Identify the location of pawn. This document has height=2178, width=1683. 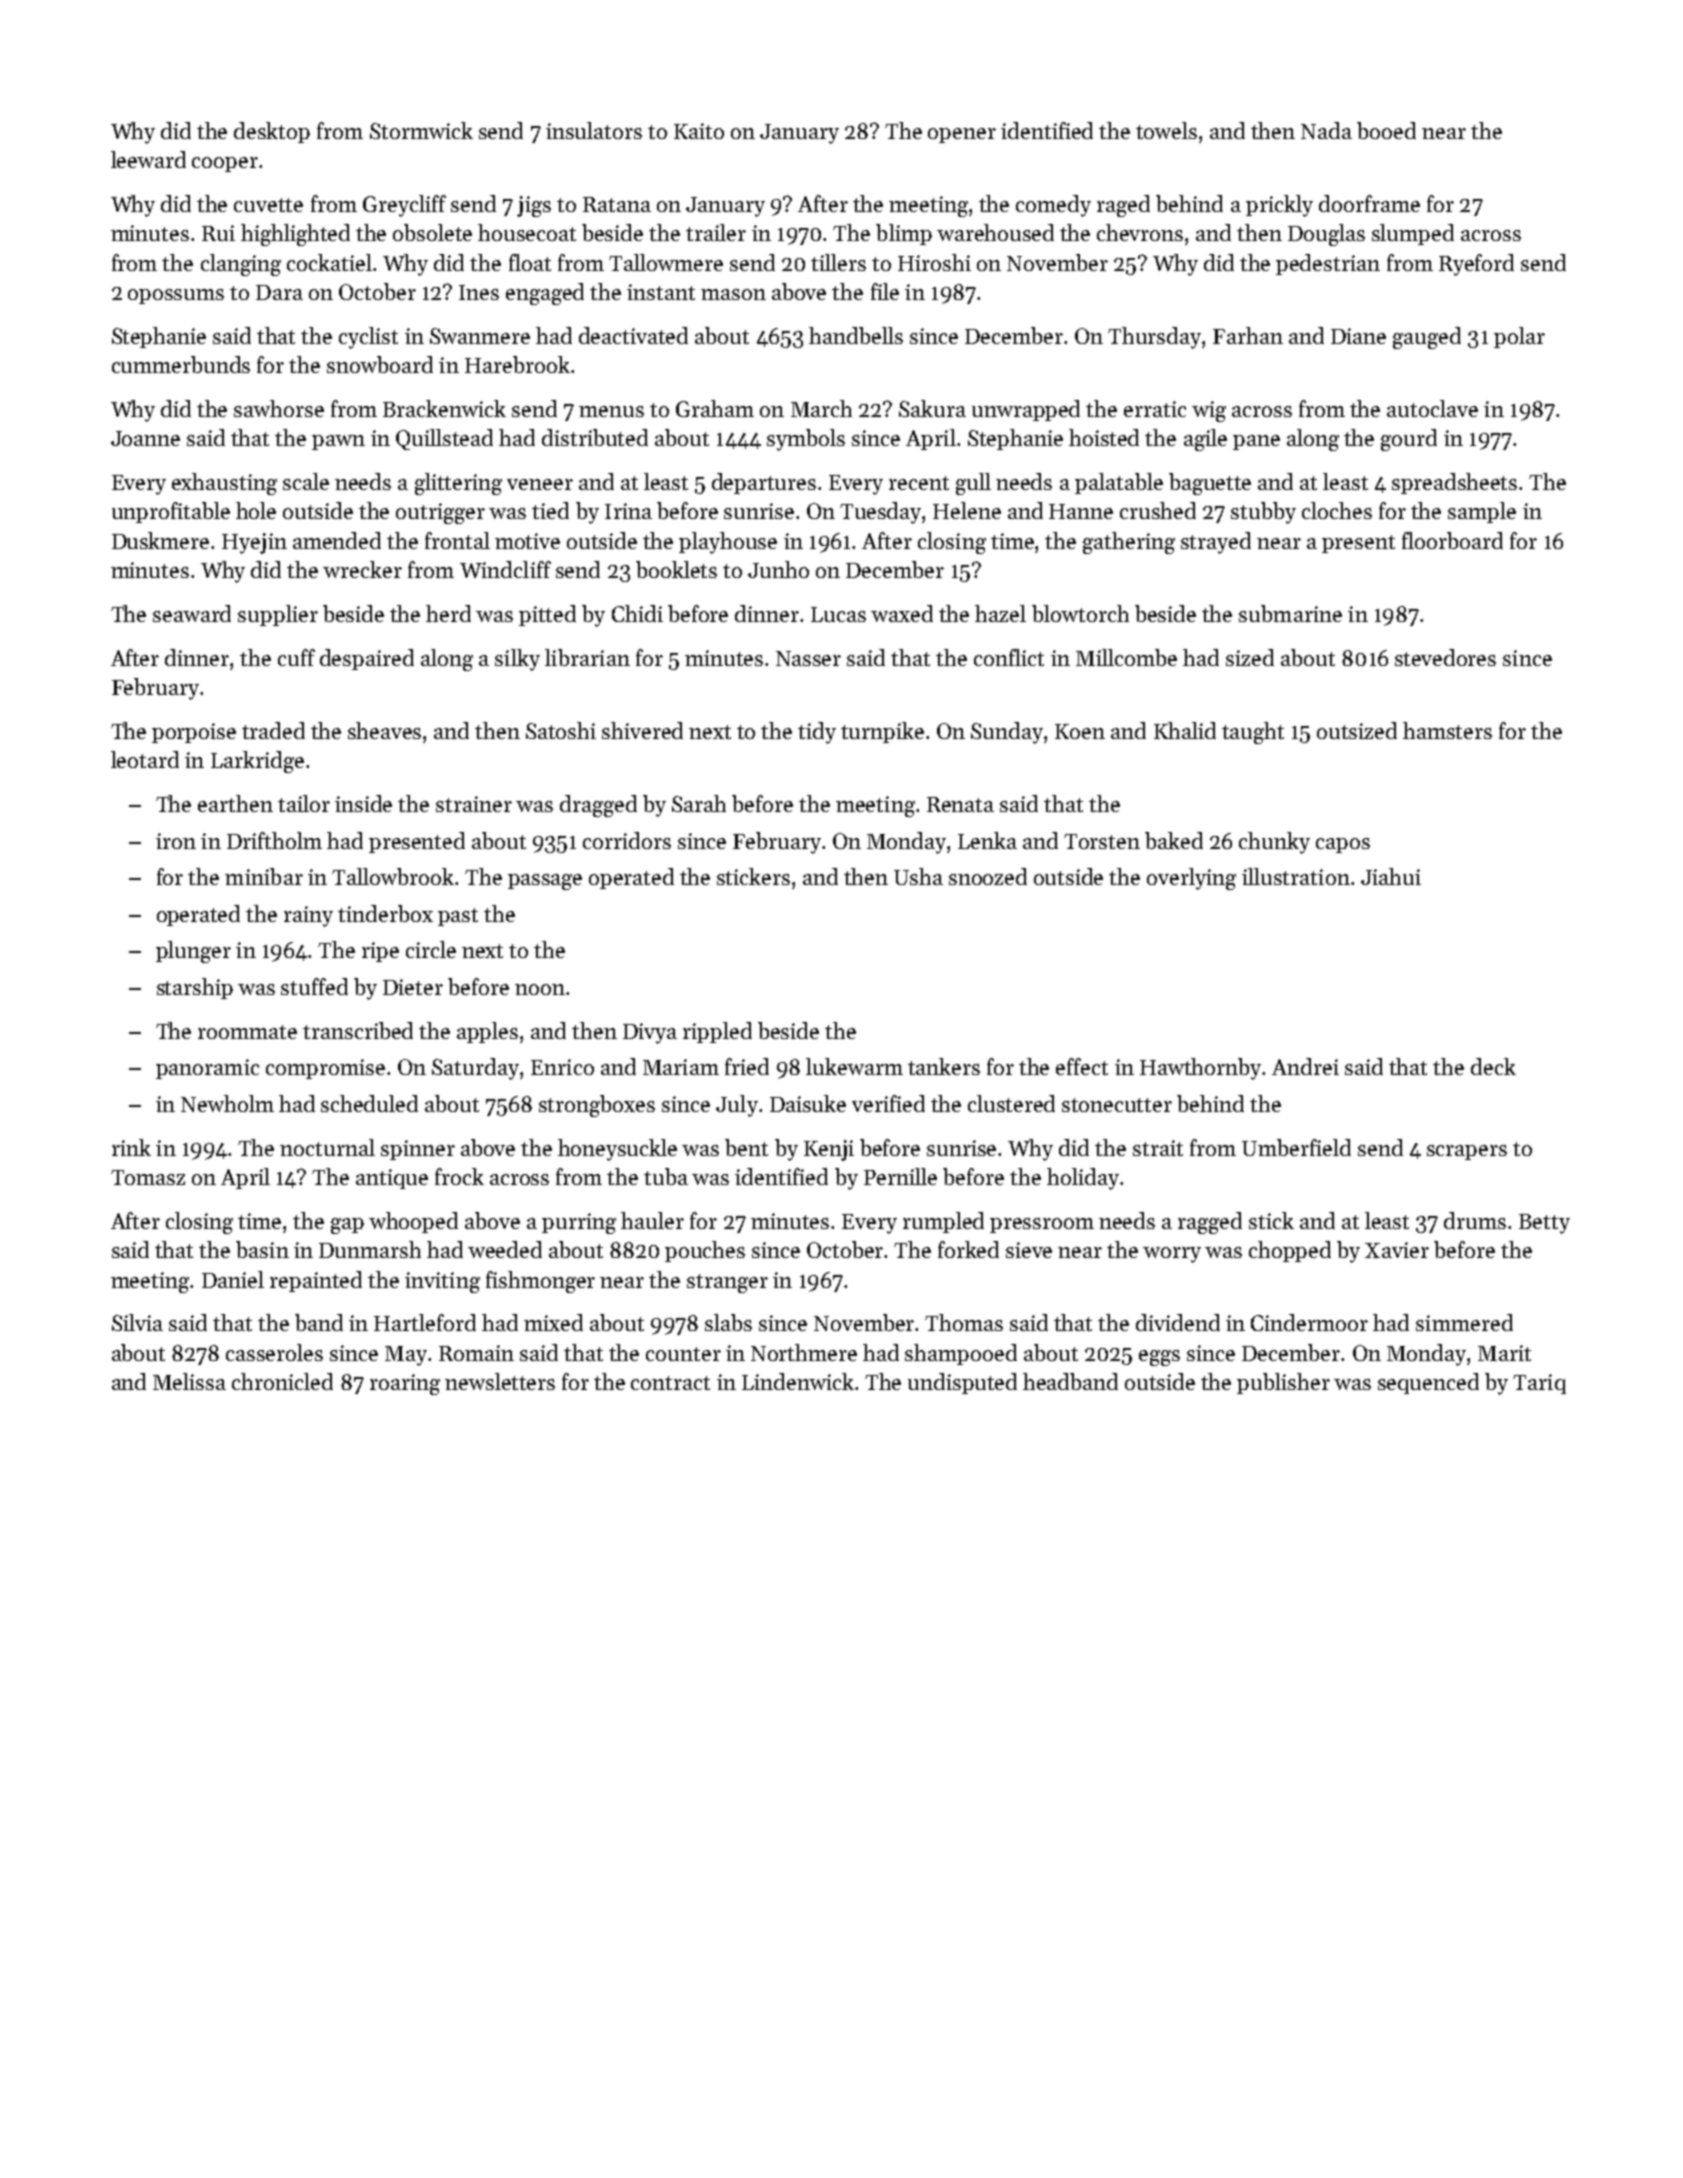
(338, 442).
